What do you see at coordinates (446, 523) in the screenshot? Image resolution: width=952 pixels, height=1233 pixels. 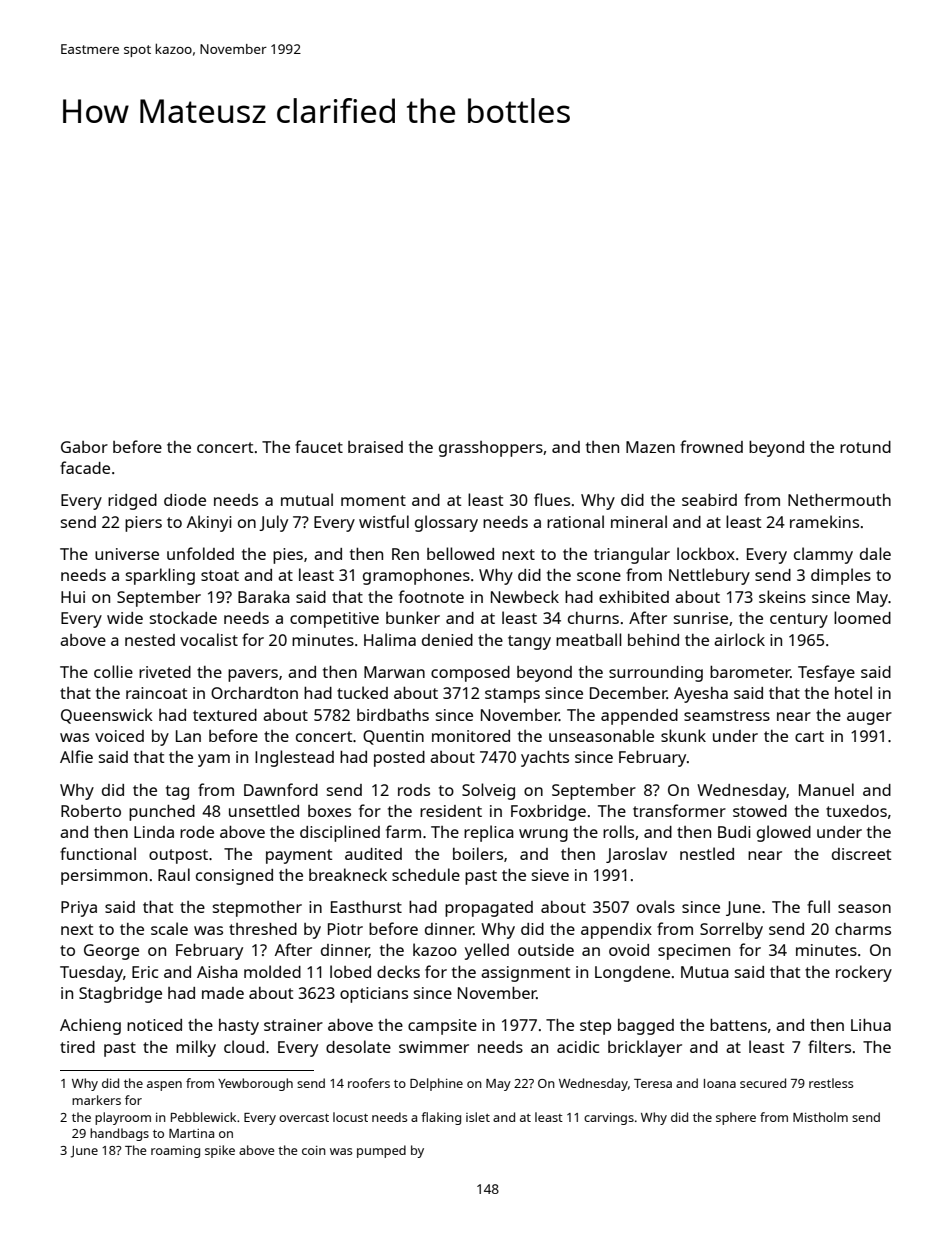 I see `glossary` at bounding box center [446, 523].
